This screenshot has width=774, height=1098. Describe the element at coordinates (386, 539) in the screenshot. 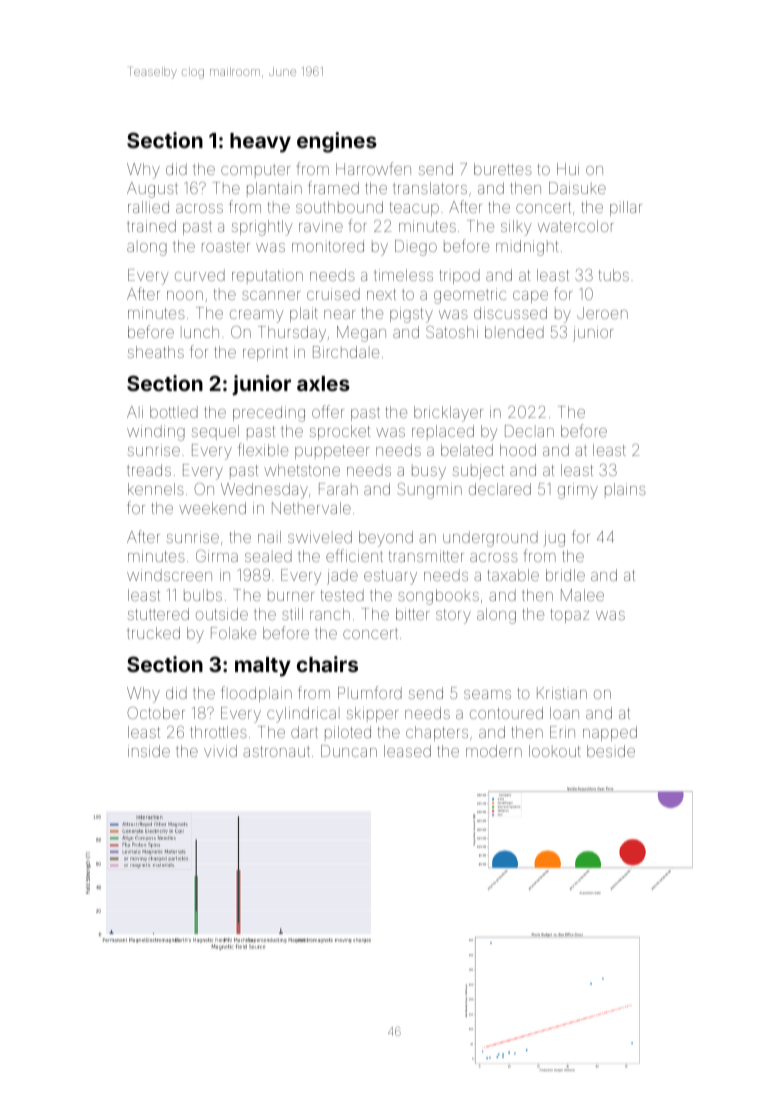

I see `beyond` at that location.
